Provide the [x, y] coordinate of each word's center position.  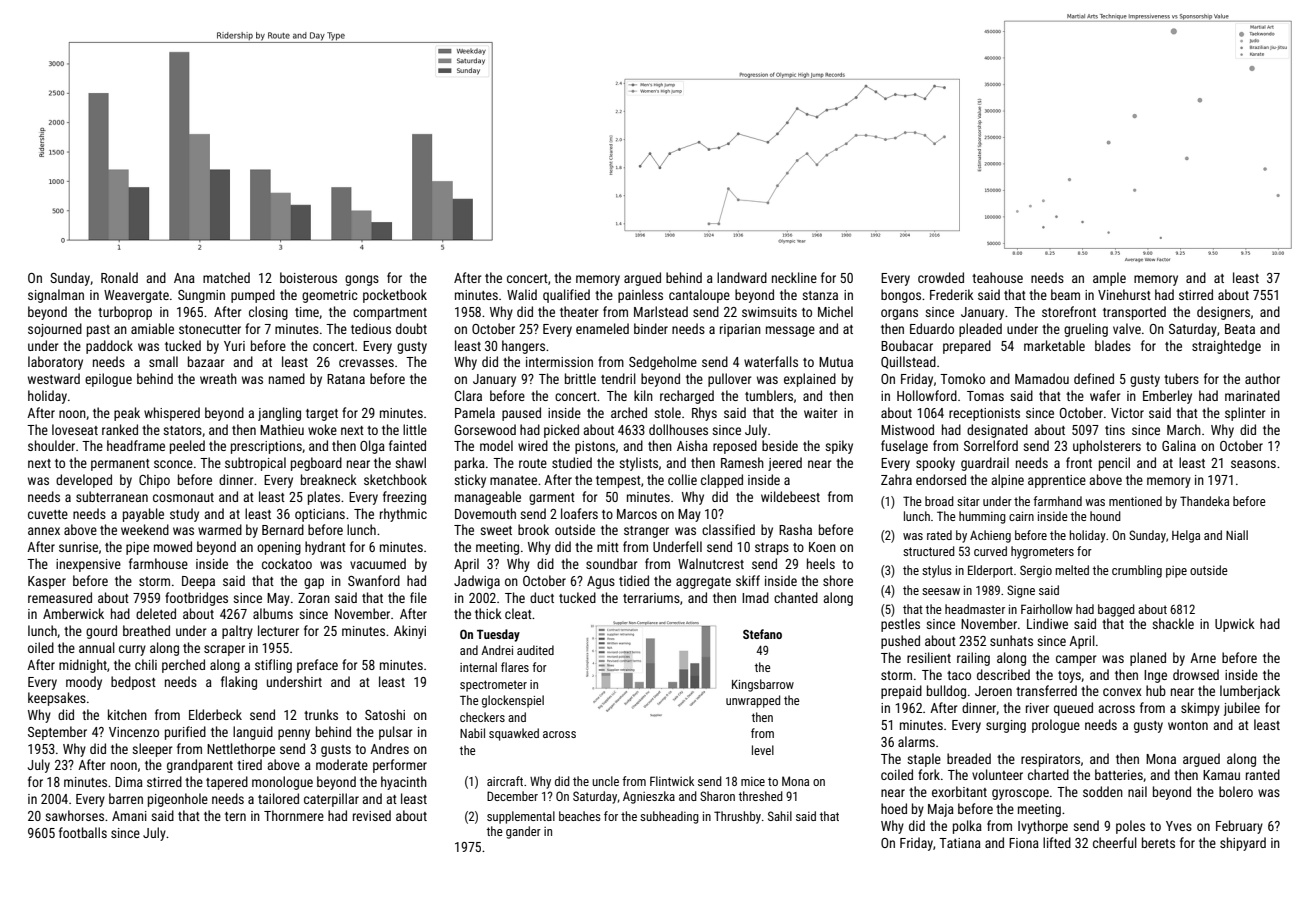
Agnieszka [649, 797]
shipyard [1243, 844]
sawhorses [74, 815]
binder [651, 328]
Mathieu [282, 429]
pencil [1114, 464]
